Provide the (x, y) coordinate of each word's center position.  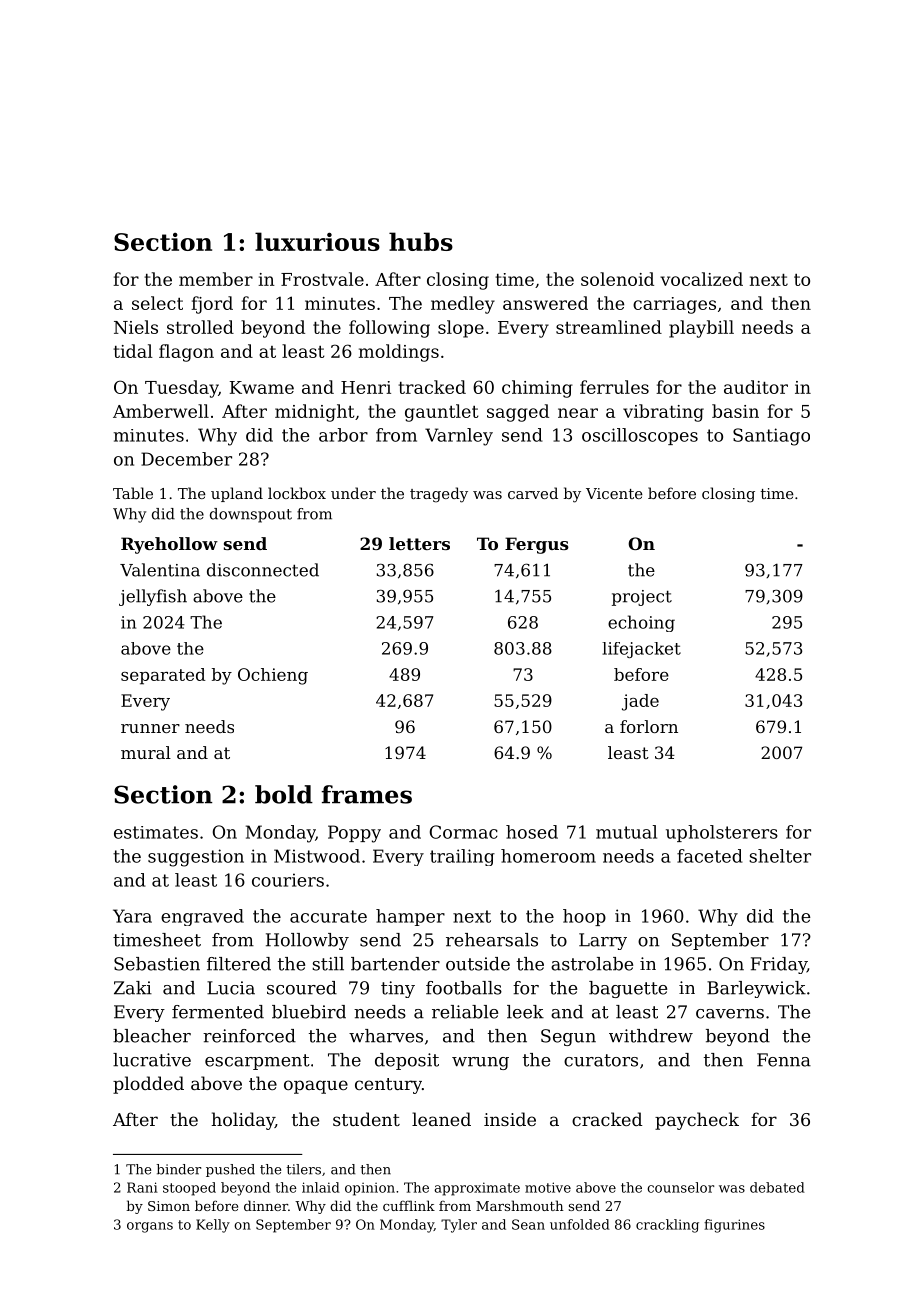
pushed (230, 1170)
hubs (421, 241)
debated (777, 1187)
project (642, 598)
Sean (528, 1224)
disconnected (263, 570)
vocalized (701, 279)
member (216, 279)
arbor (343, 435)
